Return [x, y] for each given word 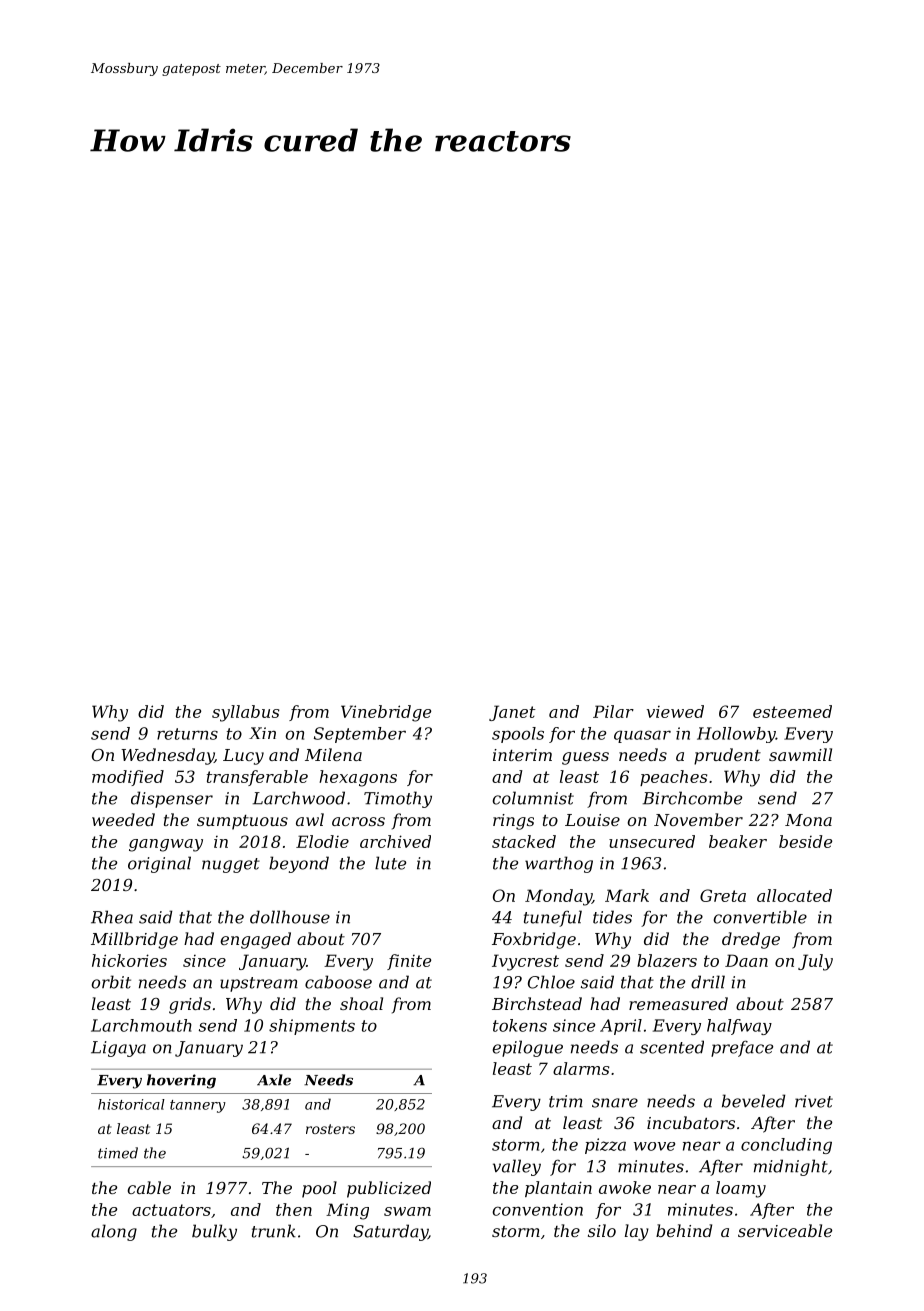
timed [118, 1153]
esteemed [792, 711]
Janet [512, 713]
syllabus [245, 713]
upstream [259, 984]
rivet [814, 1101]
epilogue [528, 1048]
